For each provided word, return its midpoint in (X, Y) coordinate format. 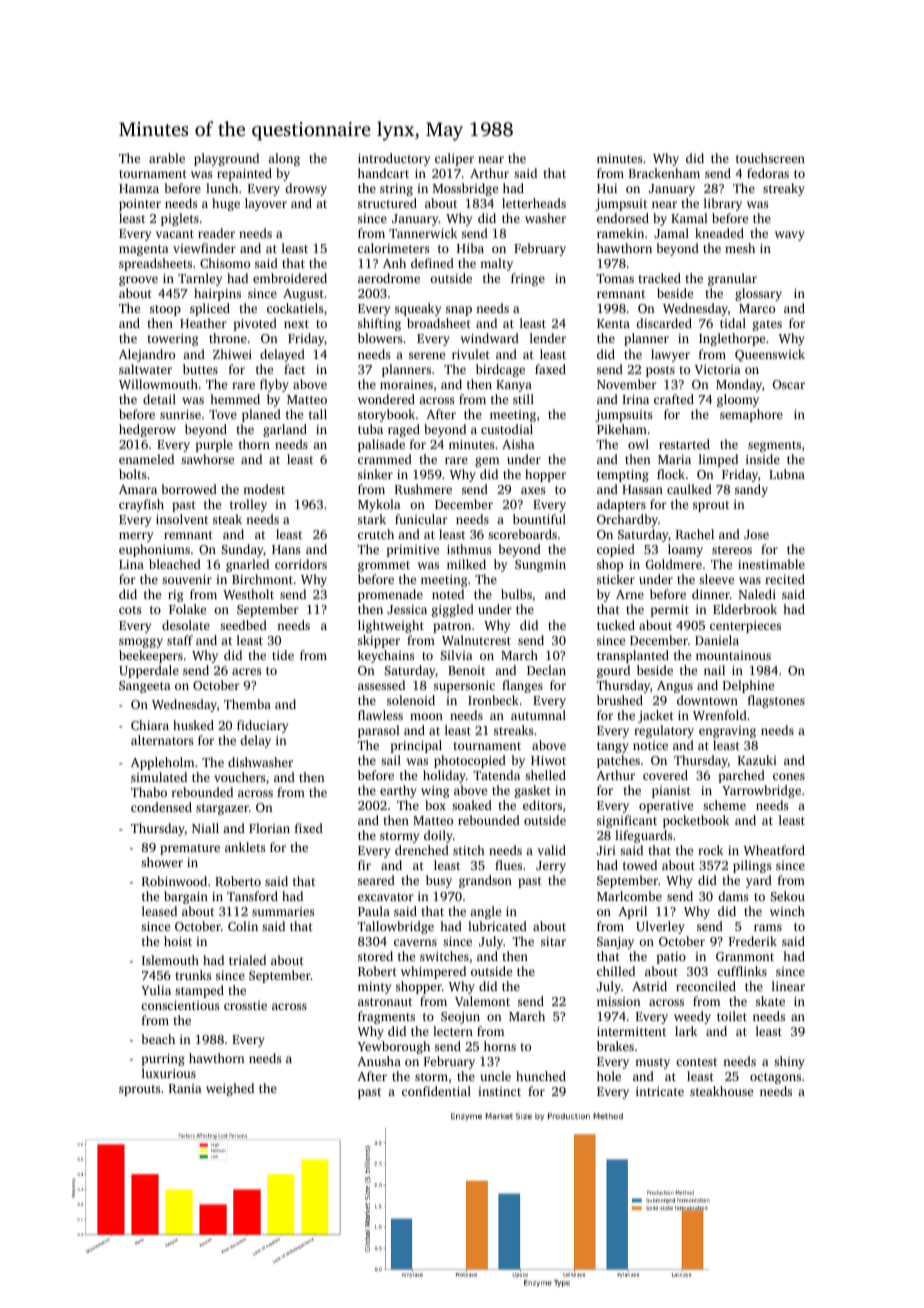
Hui (607, 188)
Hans (286, 549)
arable (167, 158)
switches (444, 956)
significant (627, 821)
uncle (495, 1076)
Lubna (787, 474)
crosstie (245, 1005)
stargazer (222, 809)
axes (533, 490)
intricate (660, 1091)
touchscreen (770, 158)
